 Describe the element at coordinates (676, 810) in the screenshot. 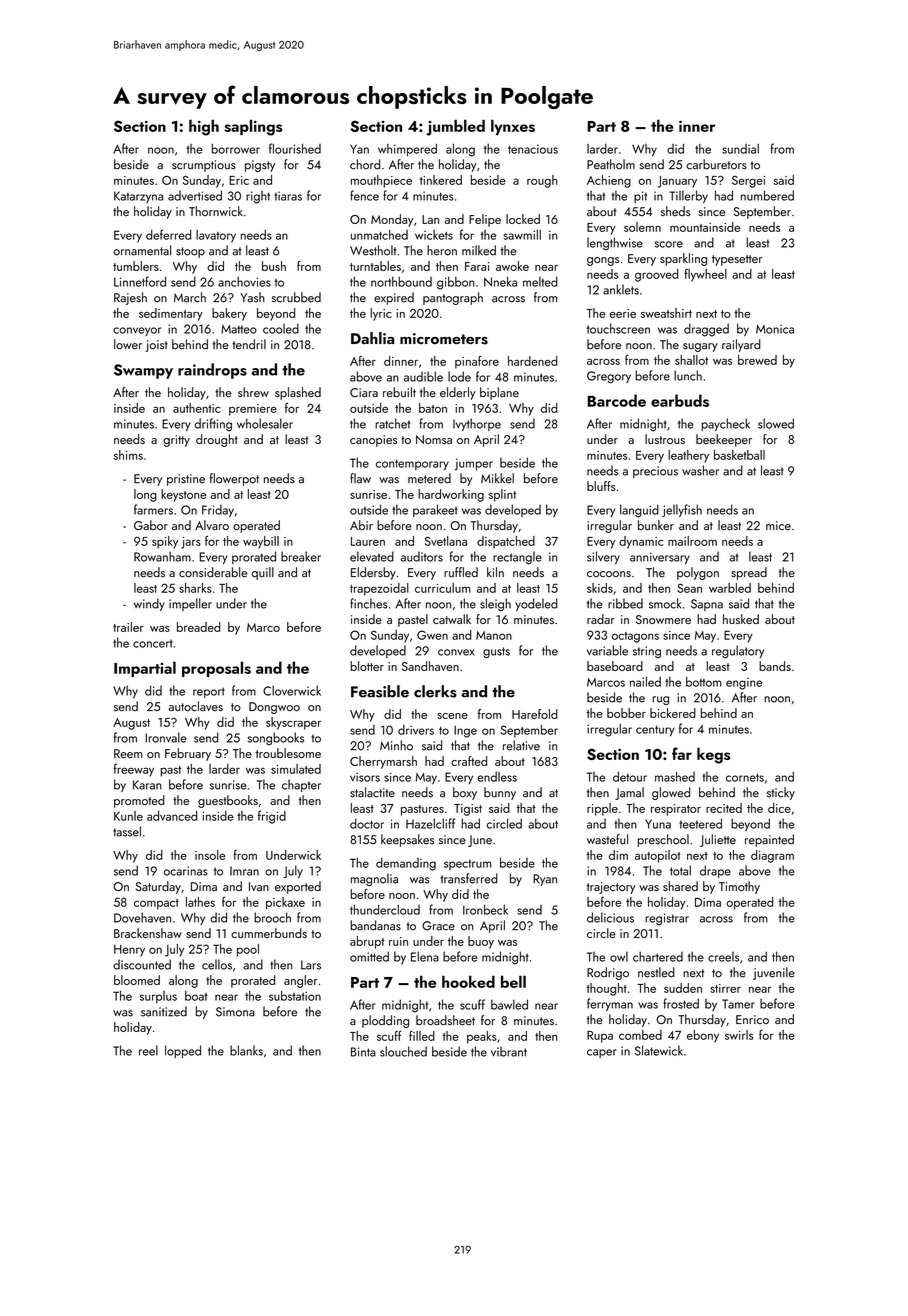

I see `respirator` at that location.
